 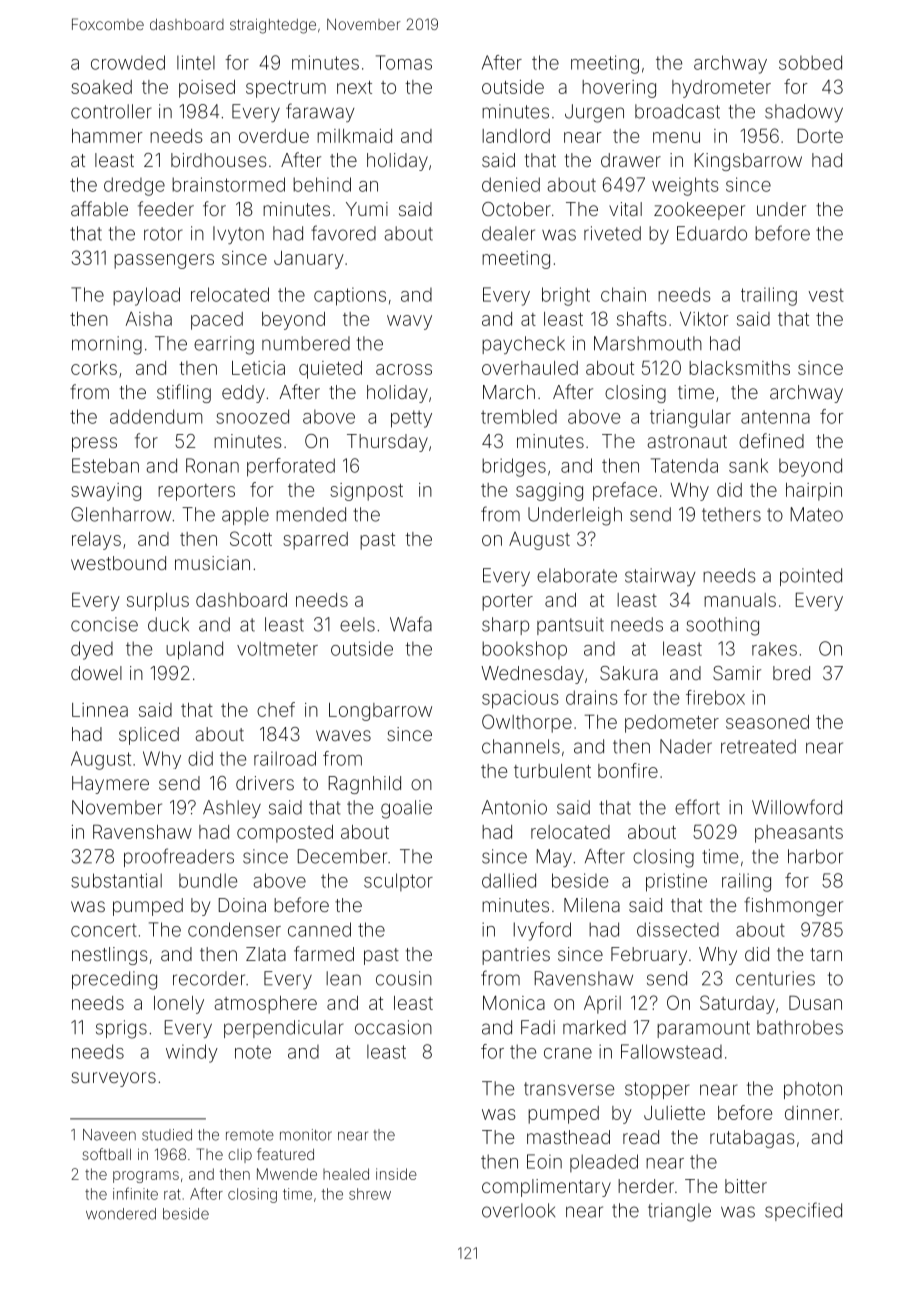 What do you see at coordinates (111, 111) in the document?
I see `controller` at bounding box center [111, 111].
